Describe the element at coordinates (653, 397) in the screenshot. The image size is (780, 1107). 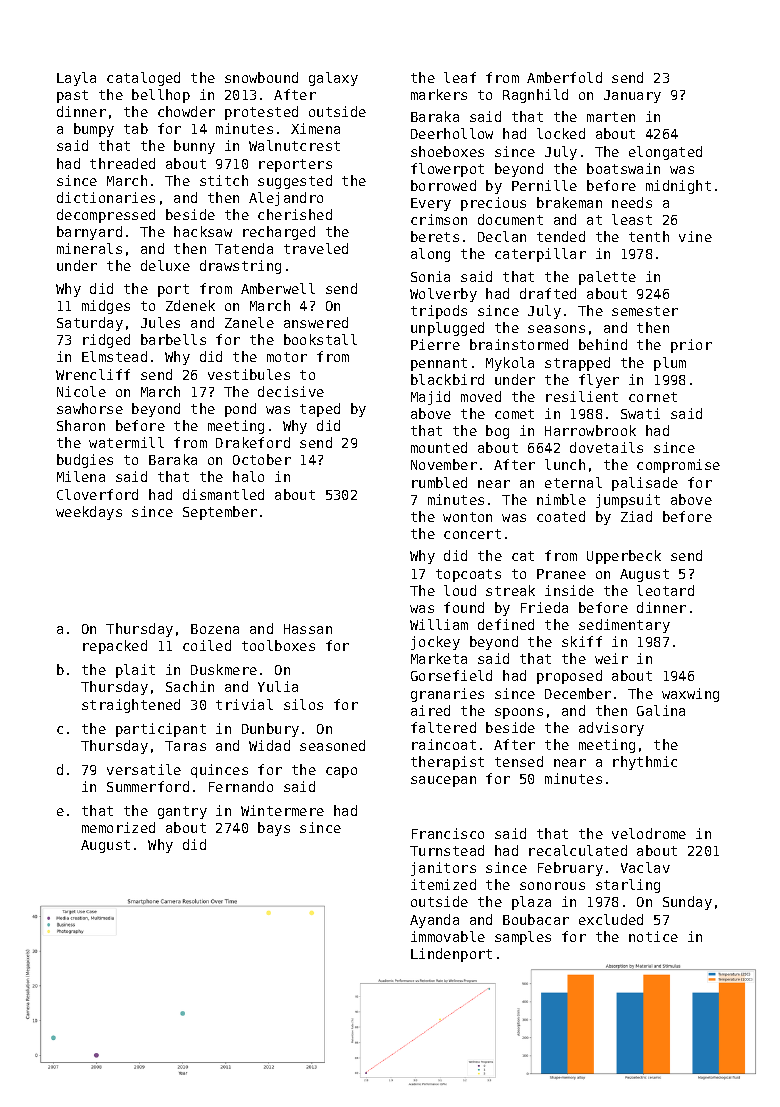
I see `cornet` at that location.
